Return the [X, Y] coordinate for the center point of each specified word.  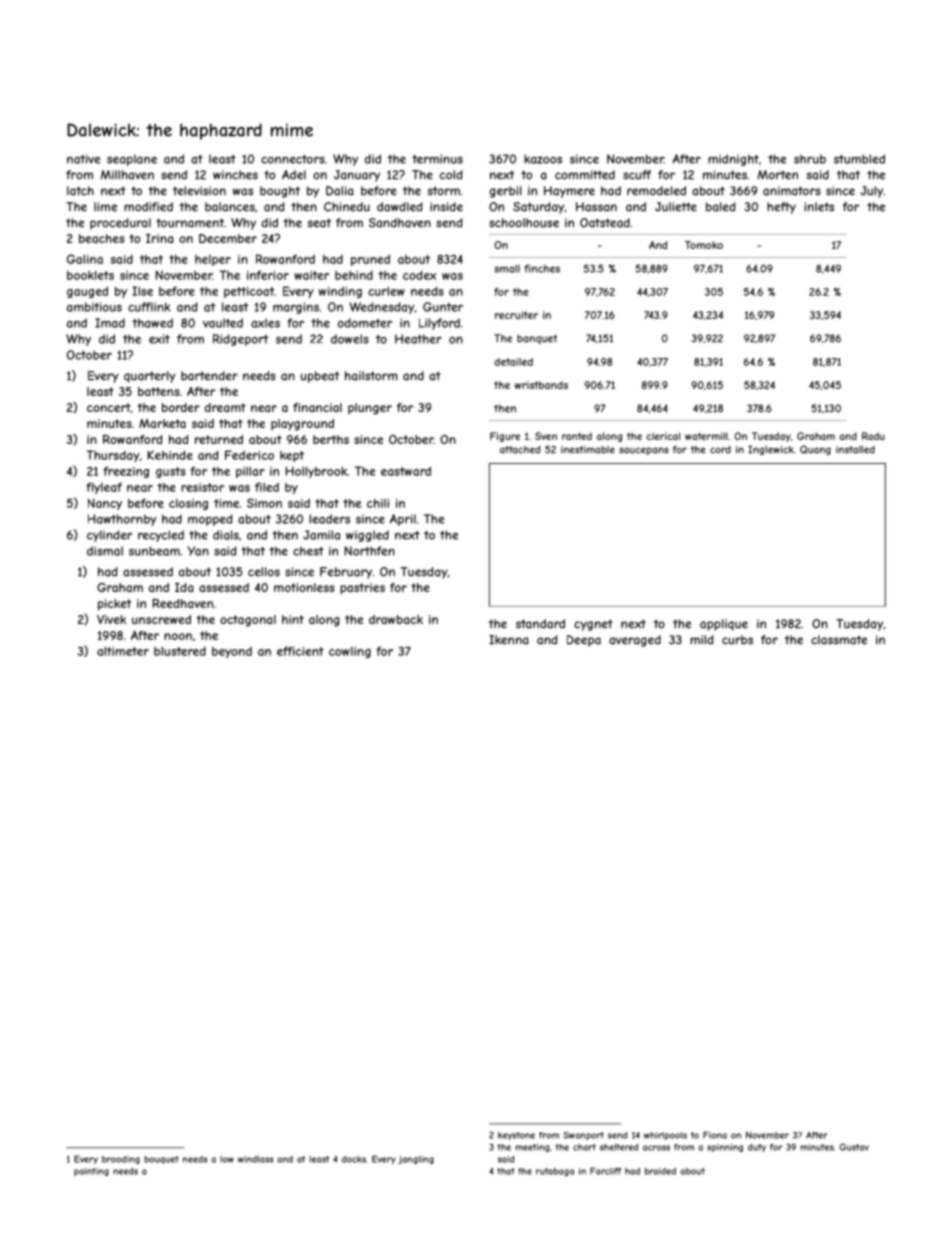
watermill [706, 436]
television [199, 191]
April [403, 520]
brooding [121, 1160]
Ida [184, 587]
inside [446, 207]
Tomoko [704, 245]
